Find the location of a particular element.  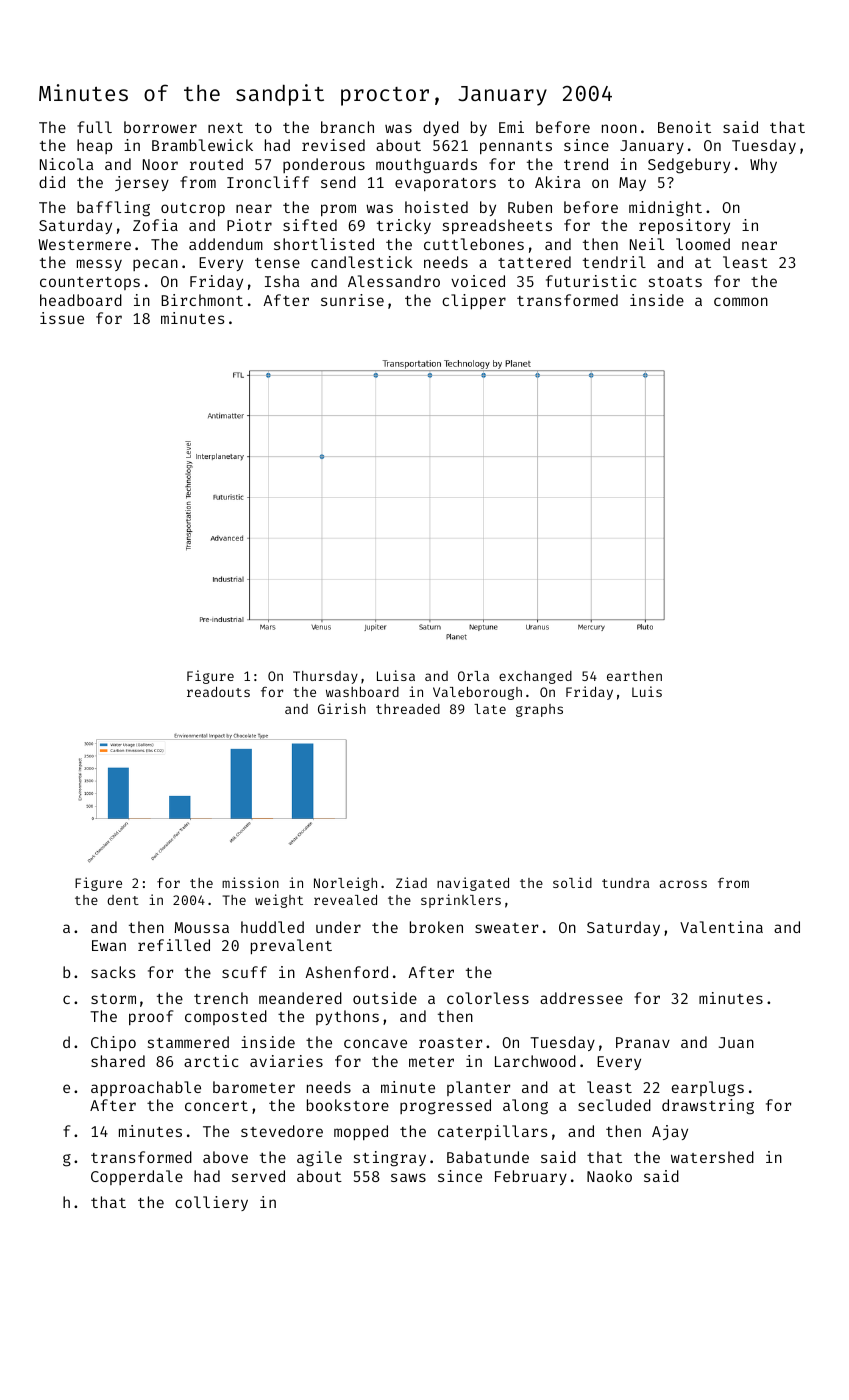

issue is located at coordinates (62, 318).
